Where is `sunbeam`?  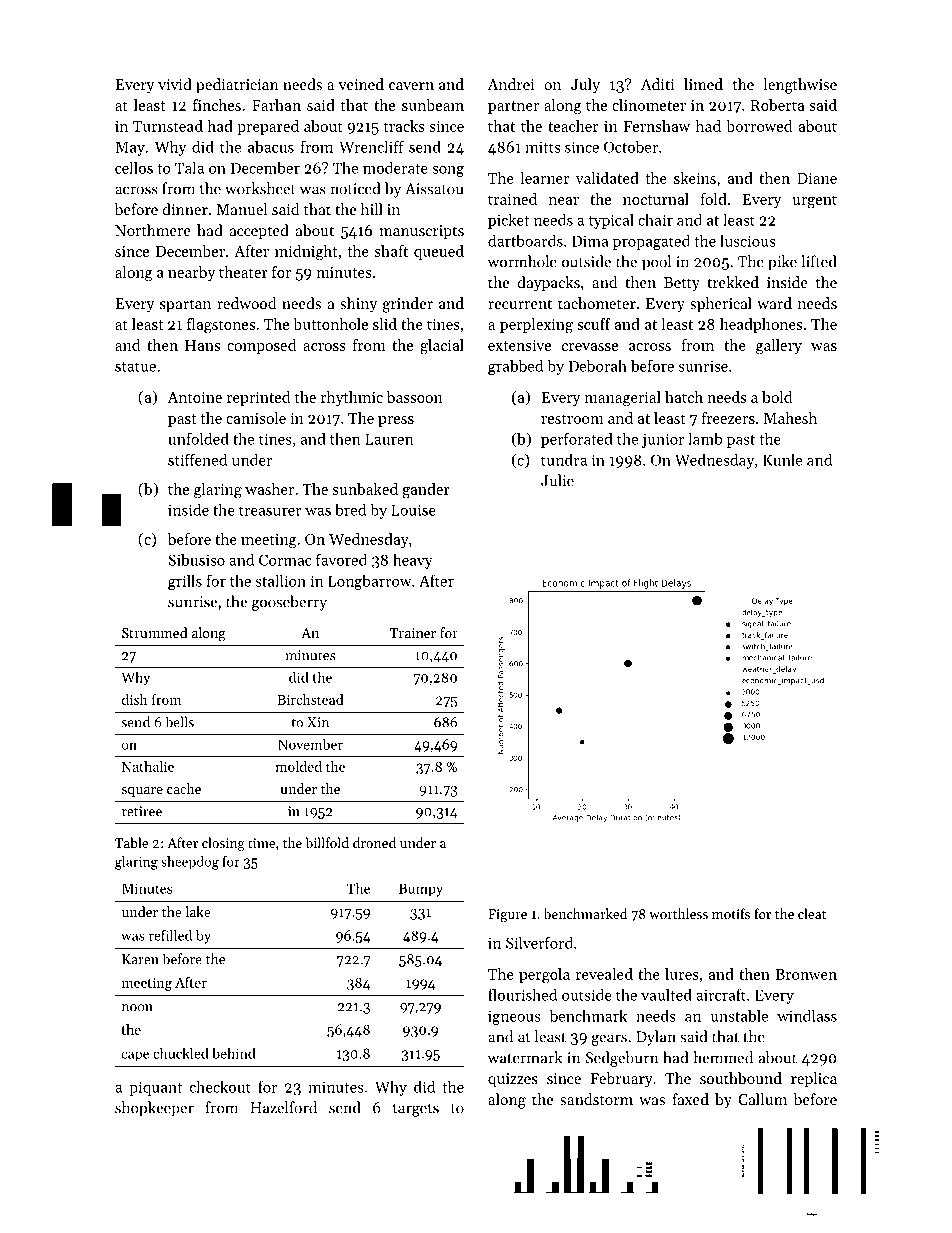 sunbeam is located at coordinates (433, 105).
